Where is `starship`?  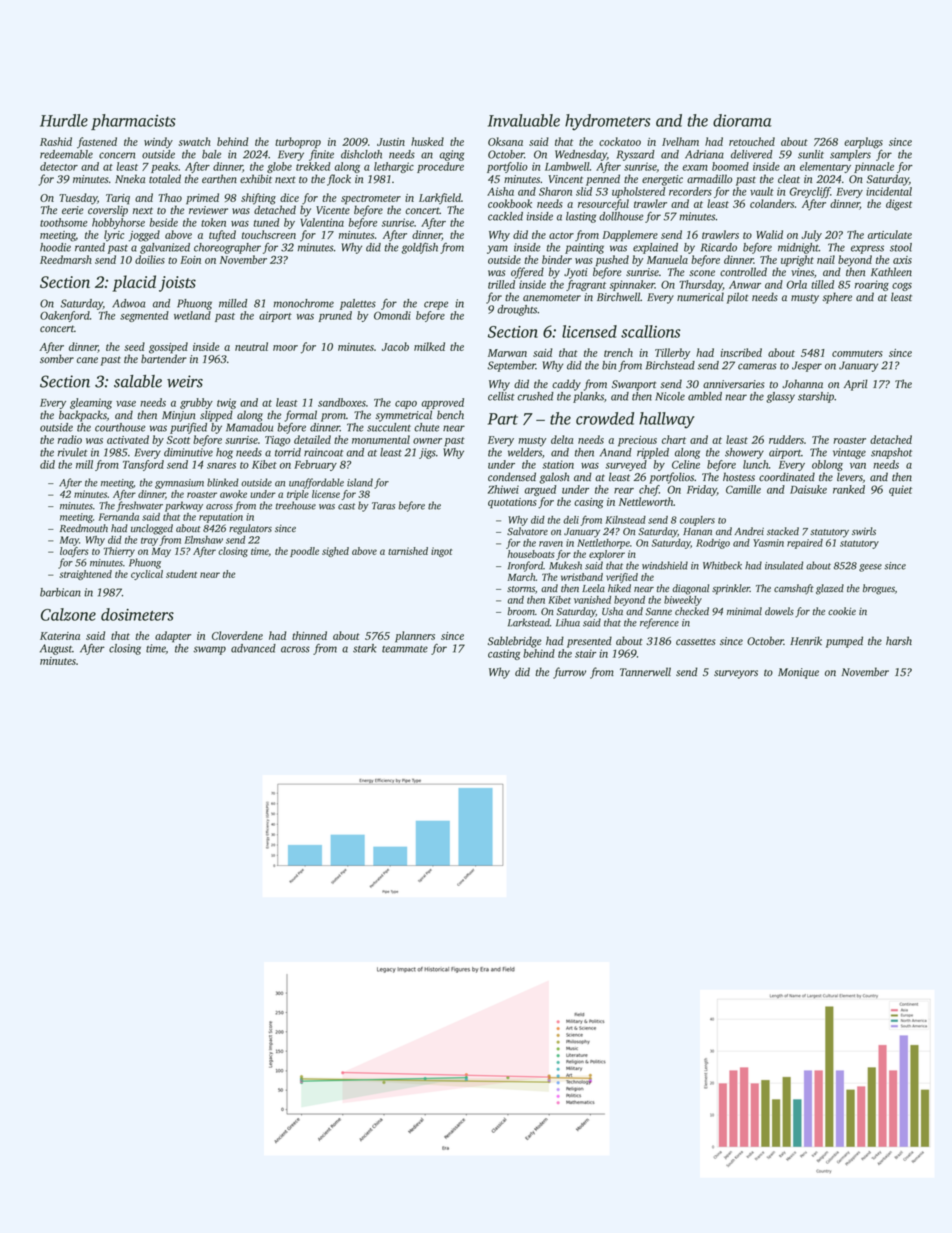
starship is located at coordinates (816, 397).
